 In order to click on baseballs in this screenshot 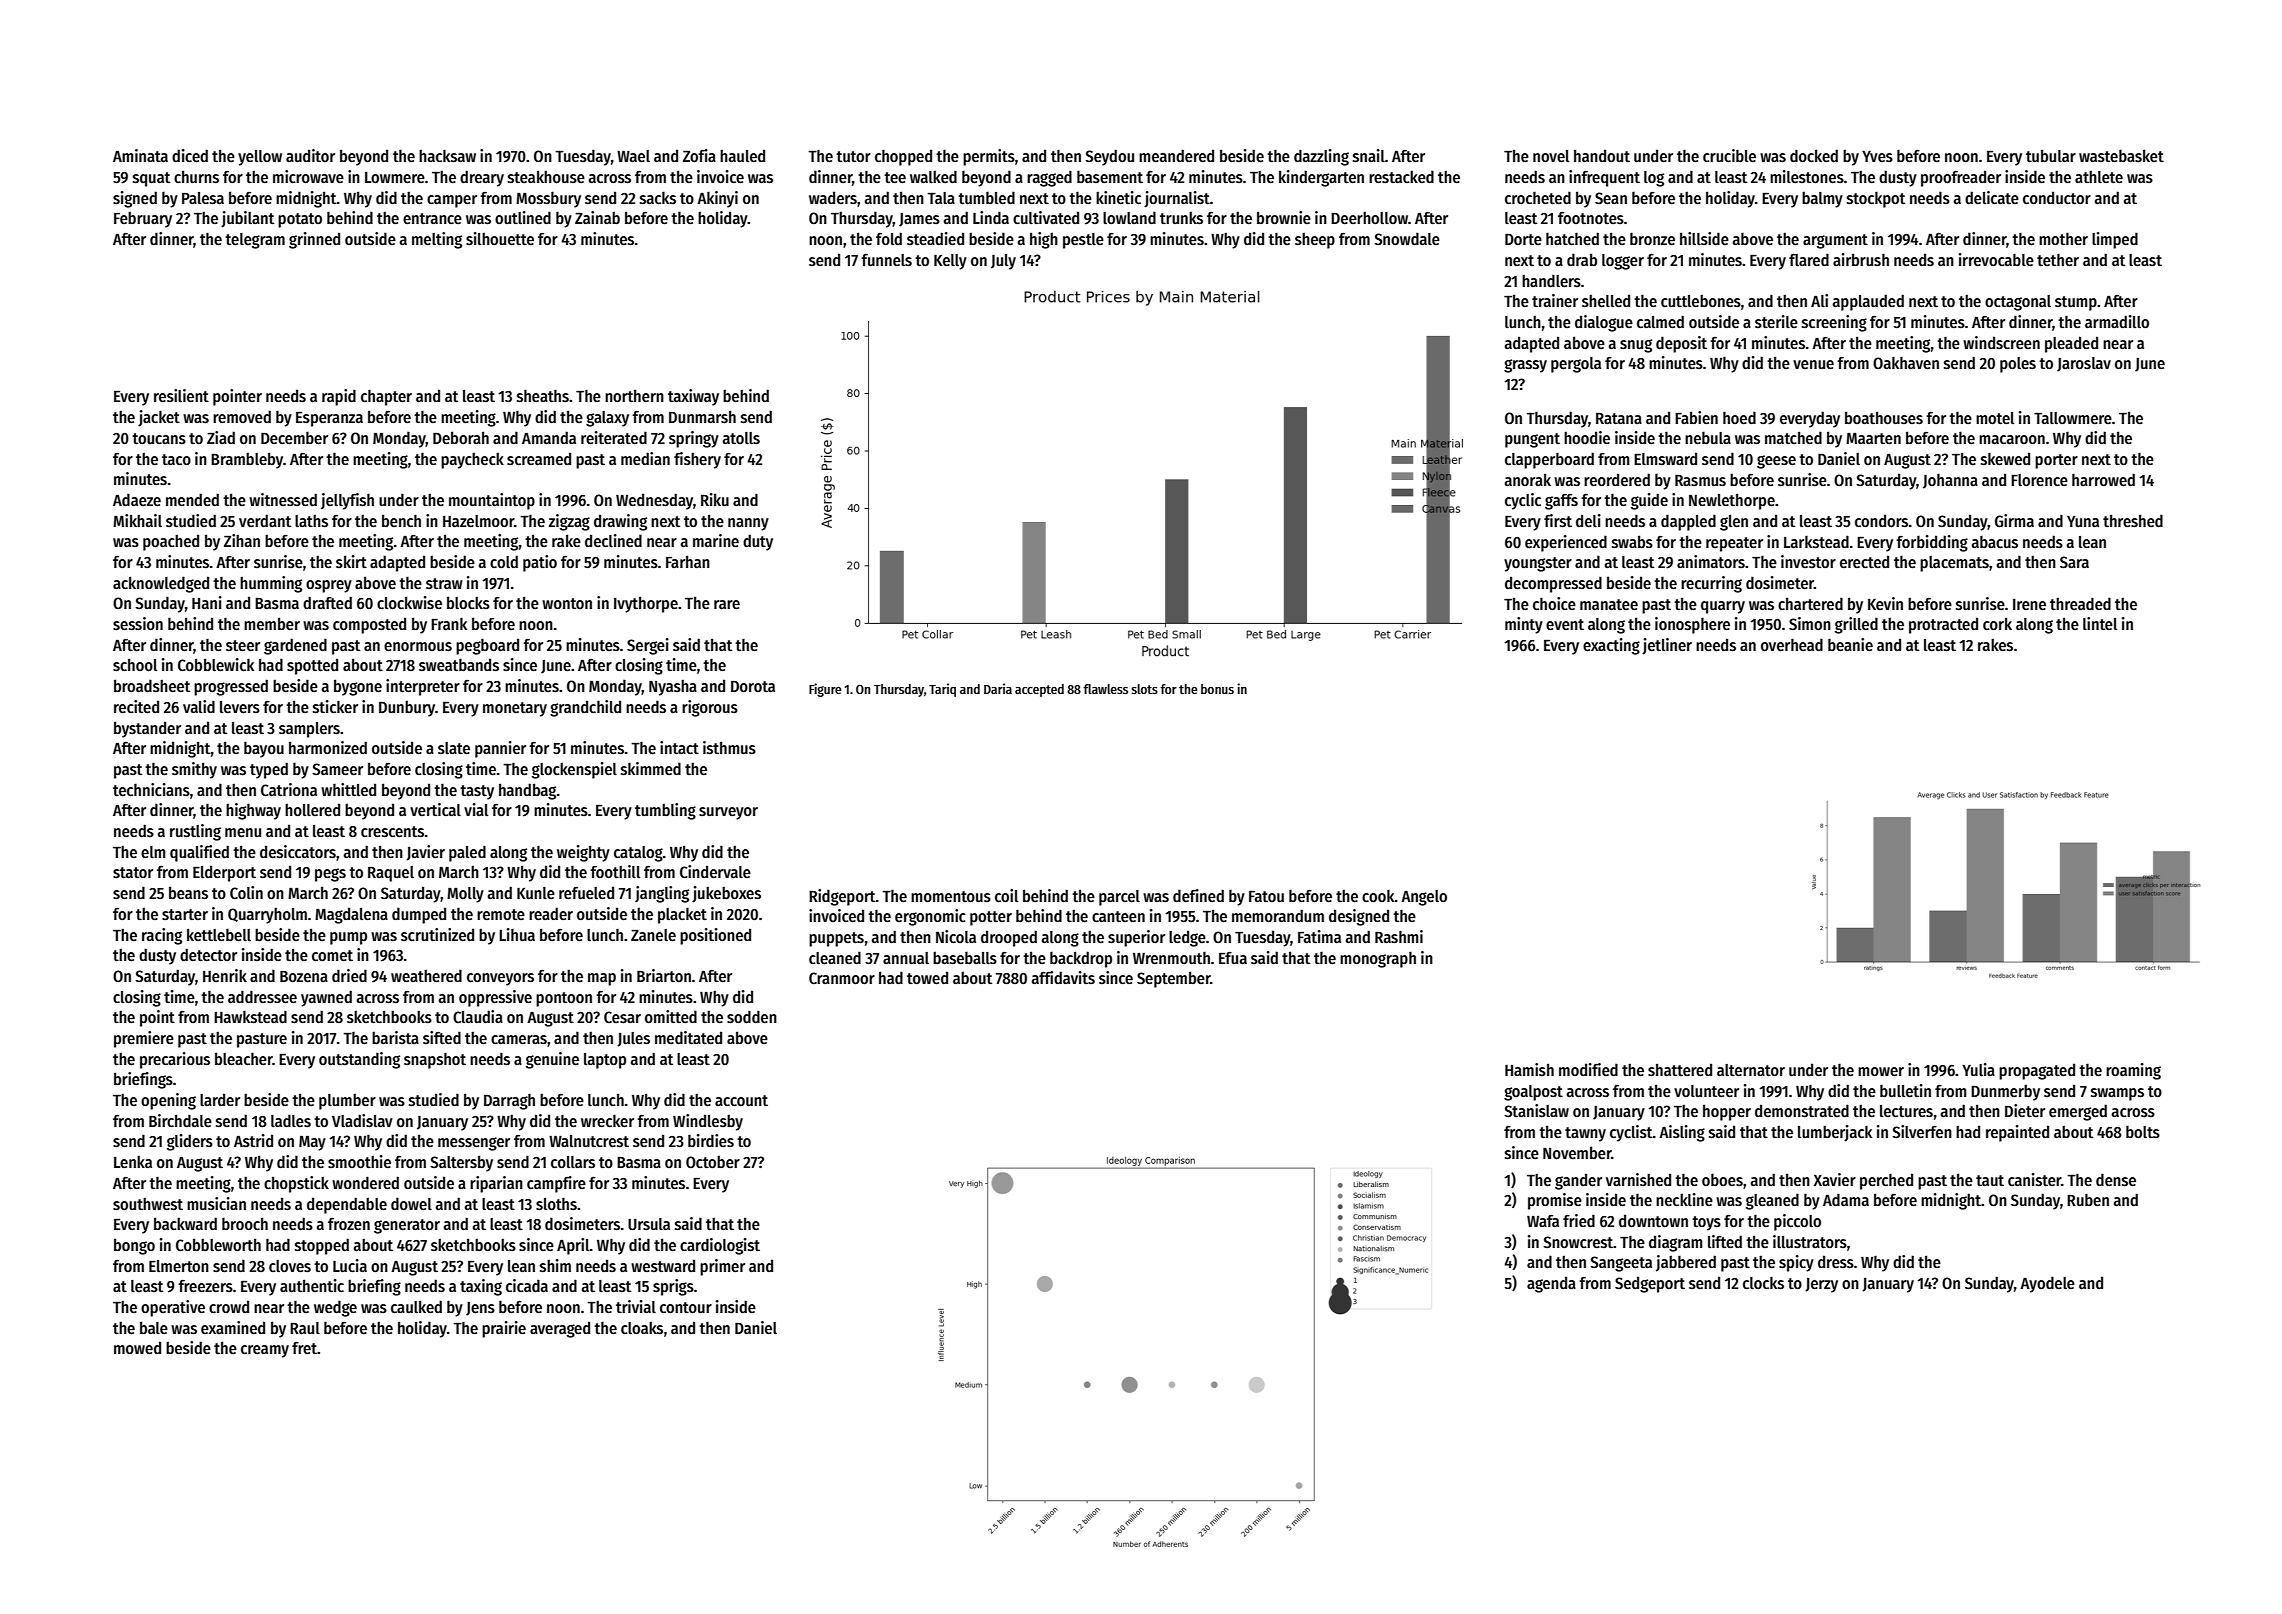, I will do `click(965, 958)`.
